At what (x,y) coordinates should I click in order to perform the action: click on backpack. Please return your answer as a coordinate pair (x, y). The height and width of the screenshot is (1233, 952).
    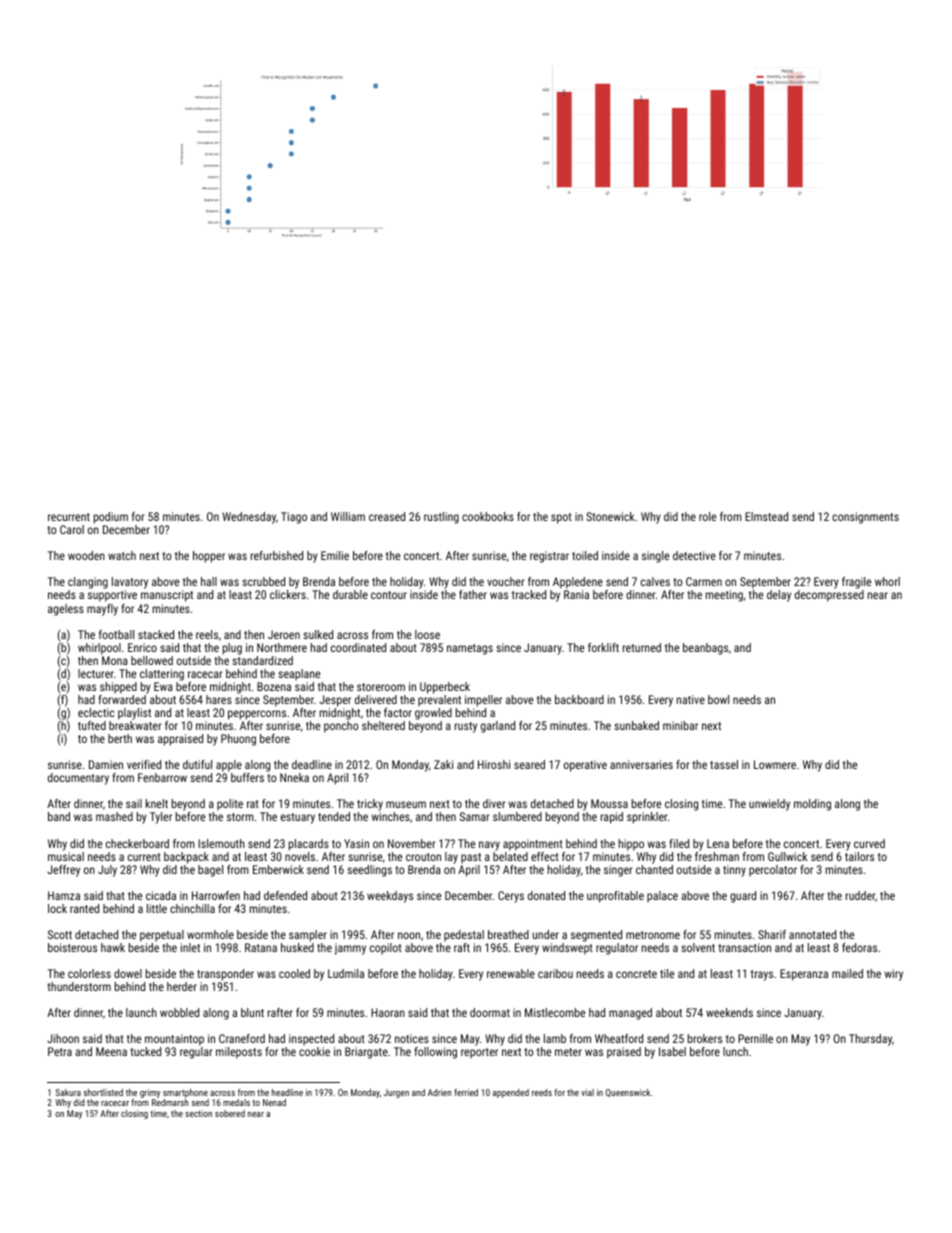
    Looking at the image, I should click on (186, 858).
